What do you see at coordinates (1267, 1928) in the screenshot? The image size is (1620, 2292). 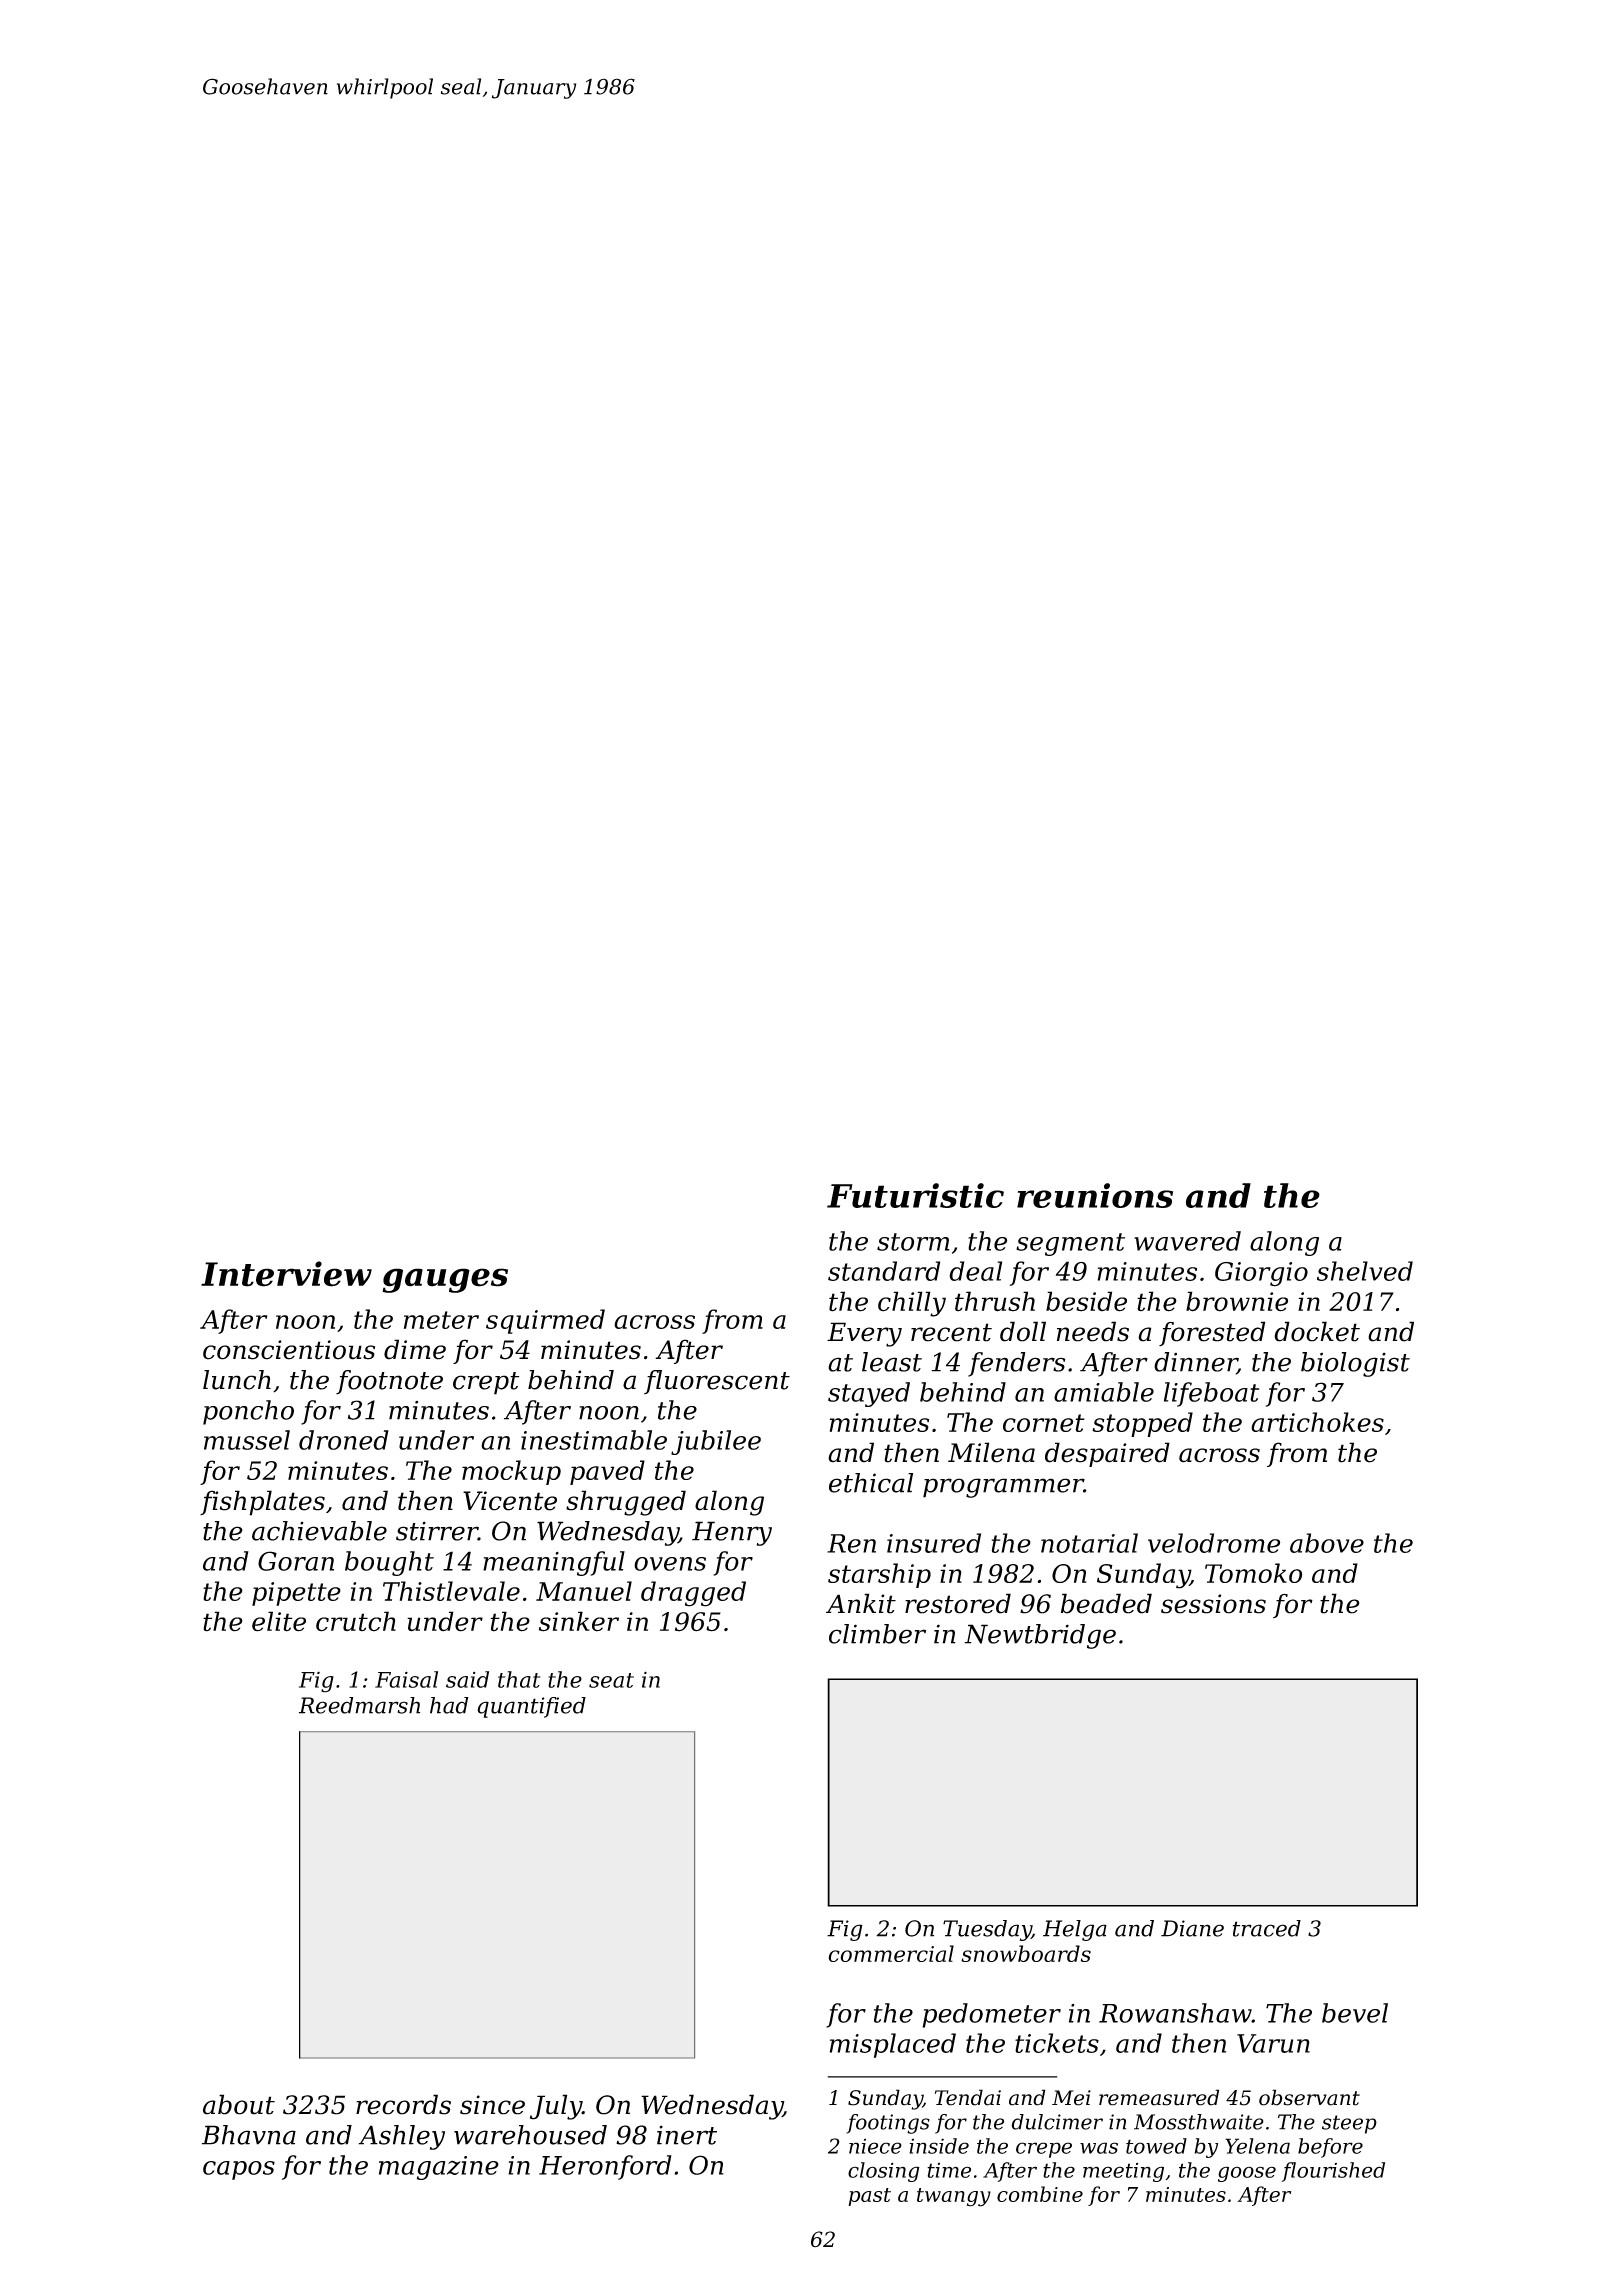 I see `traced` at bounding box center [1267, 1928].
